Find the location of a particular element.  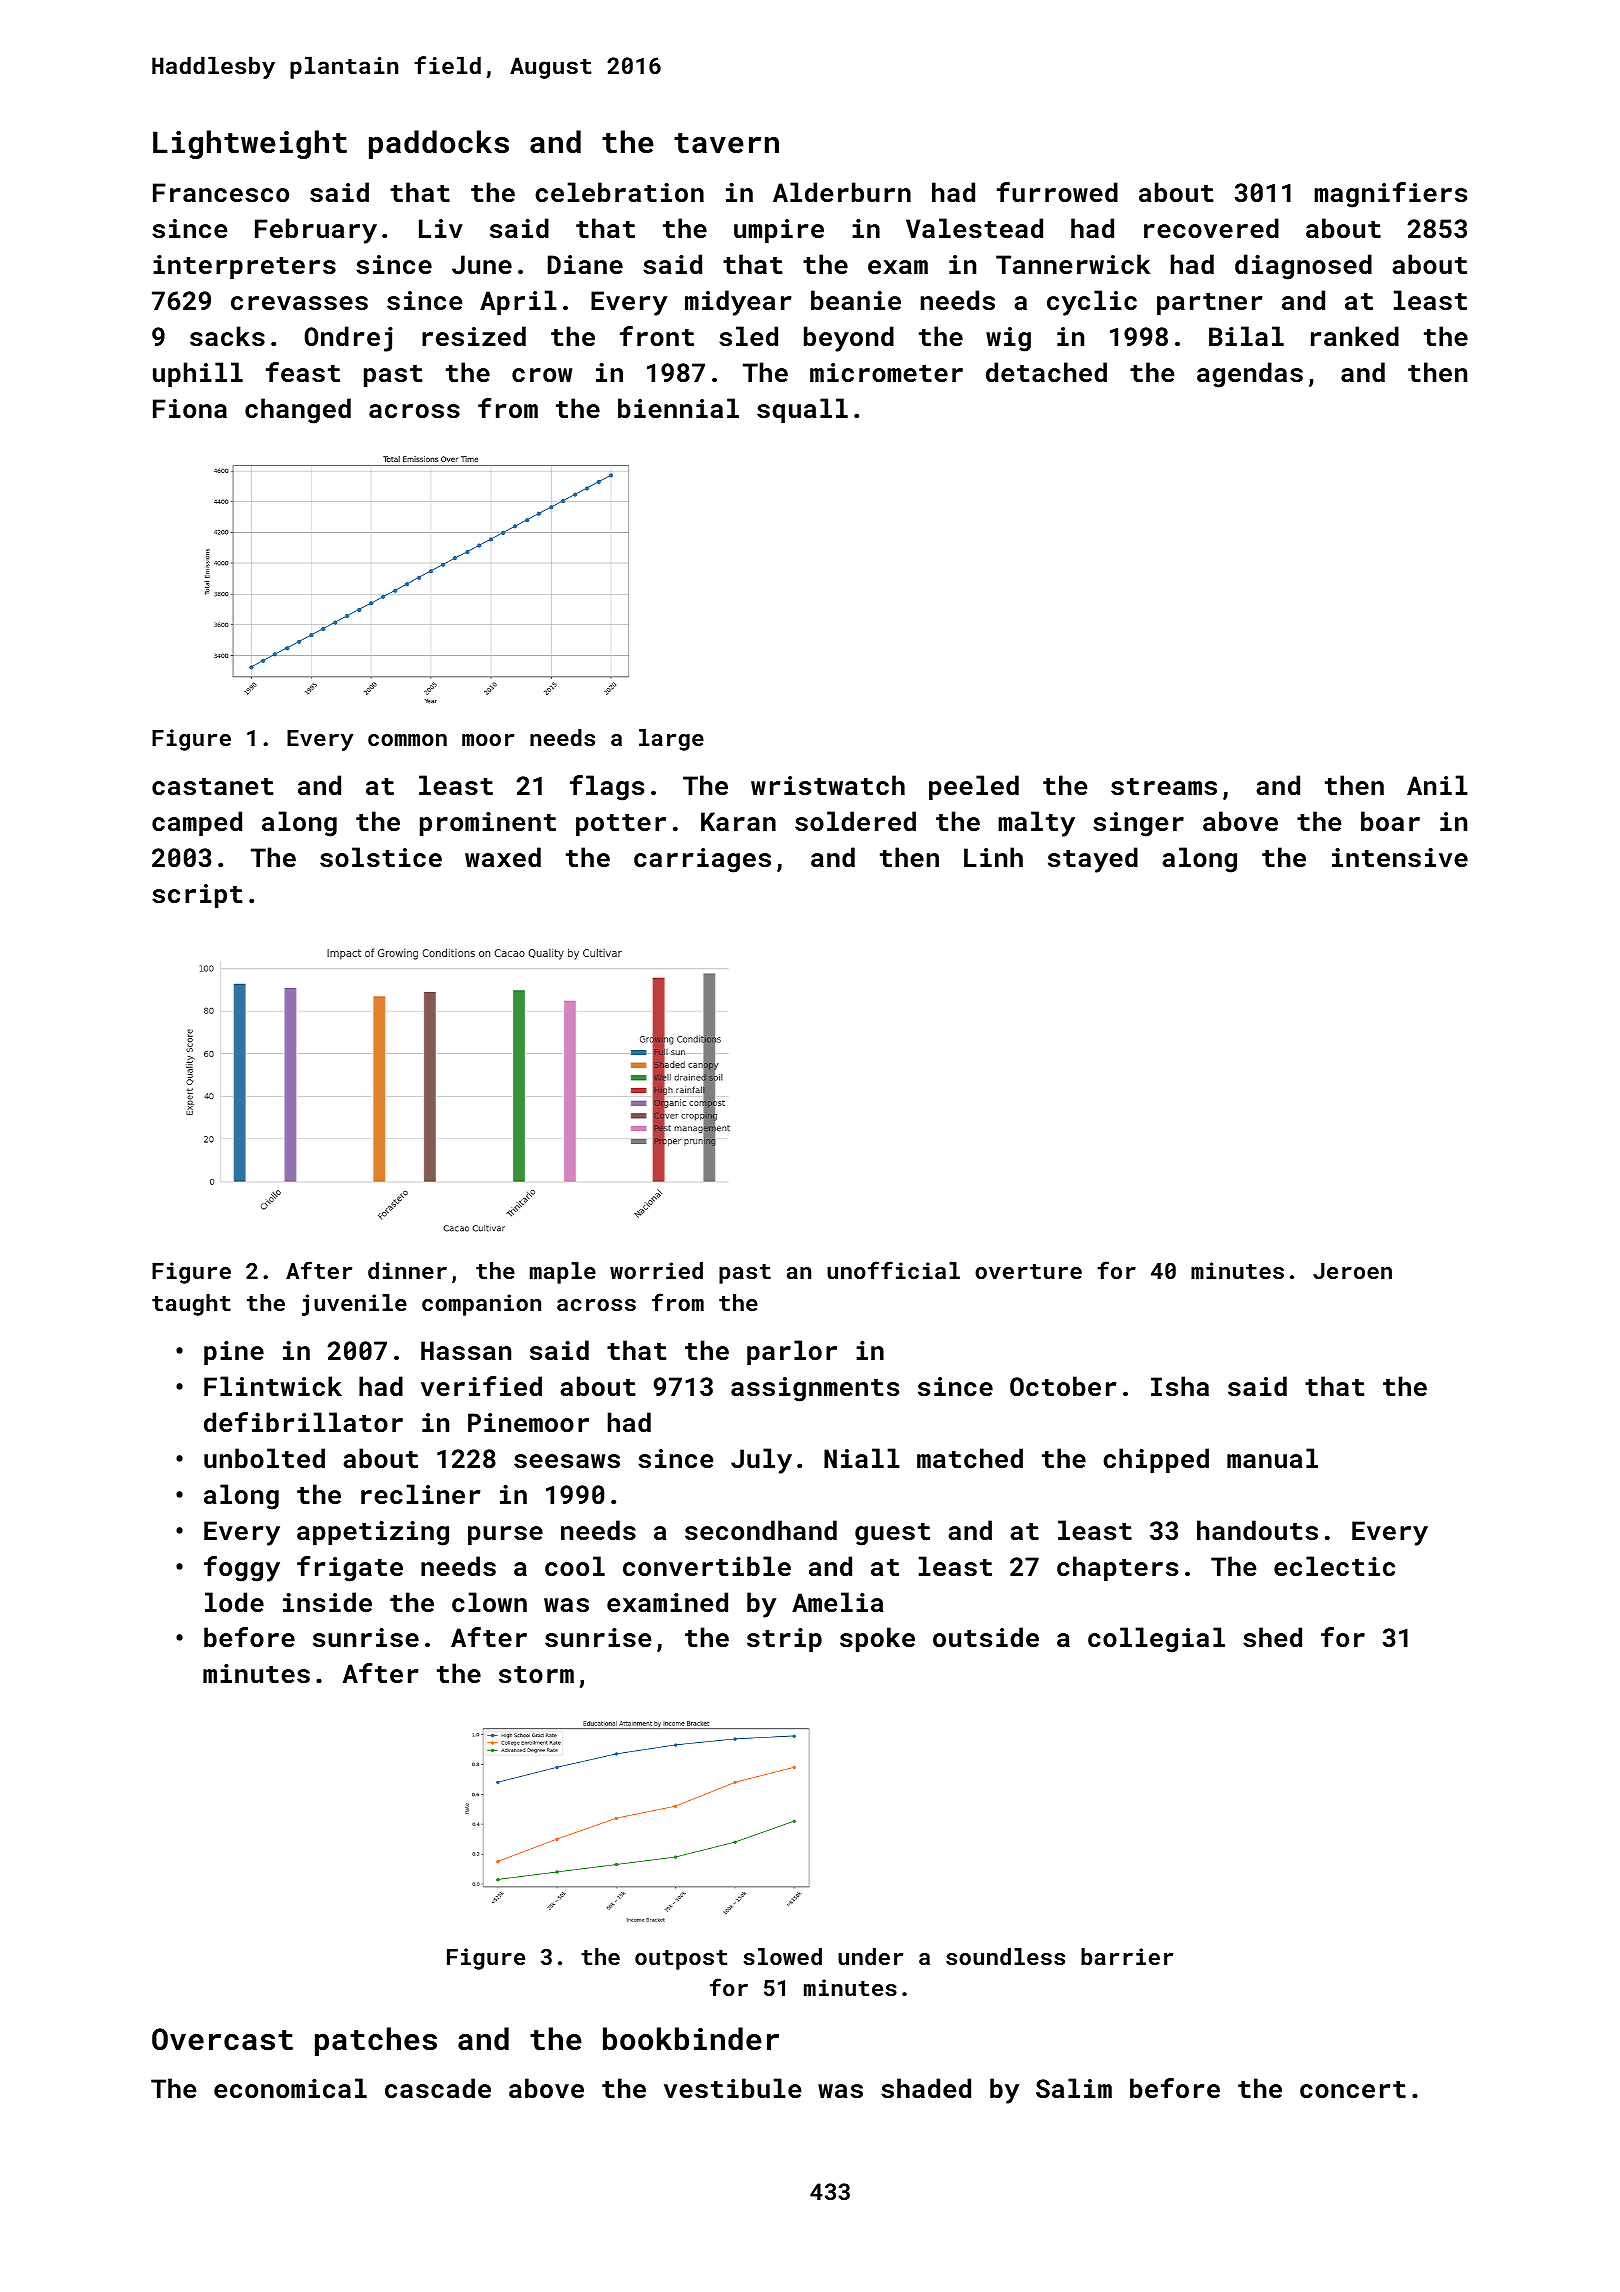

common is located at coordinates (407, 740).
